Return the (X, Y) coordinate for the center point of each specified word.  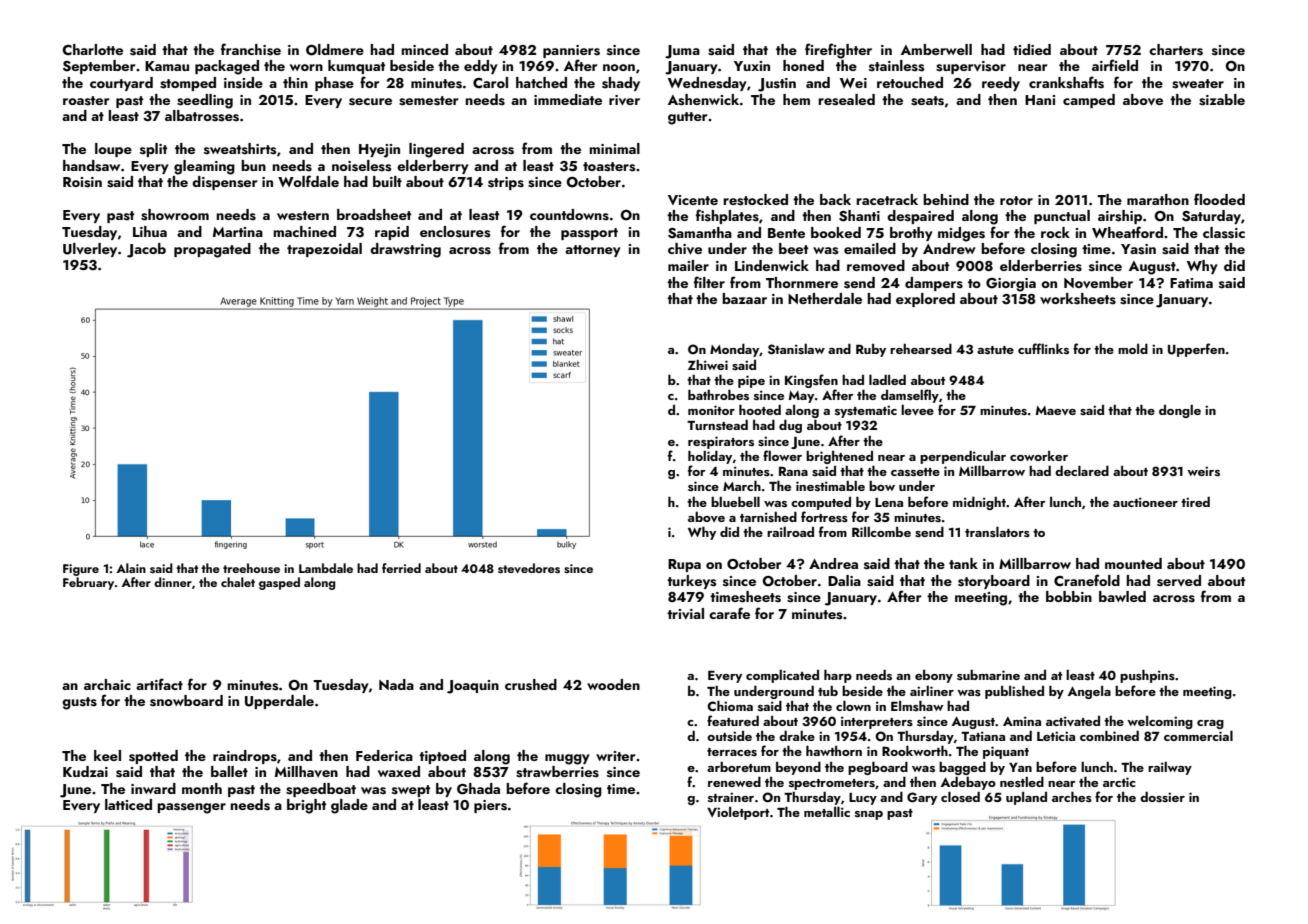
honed (803, 65)
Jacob (146, 250)
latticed (128, 804)
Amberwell (936, 49)
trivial (685, 614)
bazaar (744, 298)
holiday (710, 457)
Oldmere (335, 50)
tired (1195, 501)
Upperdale (279, 702)
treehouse (251, 568)
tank (963, 563)
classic (1224, 233)
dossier (1162, 796)
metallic (827, 811)
